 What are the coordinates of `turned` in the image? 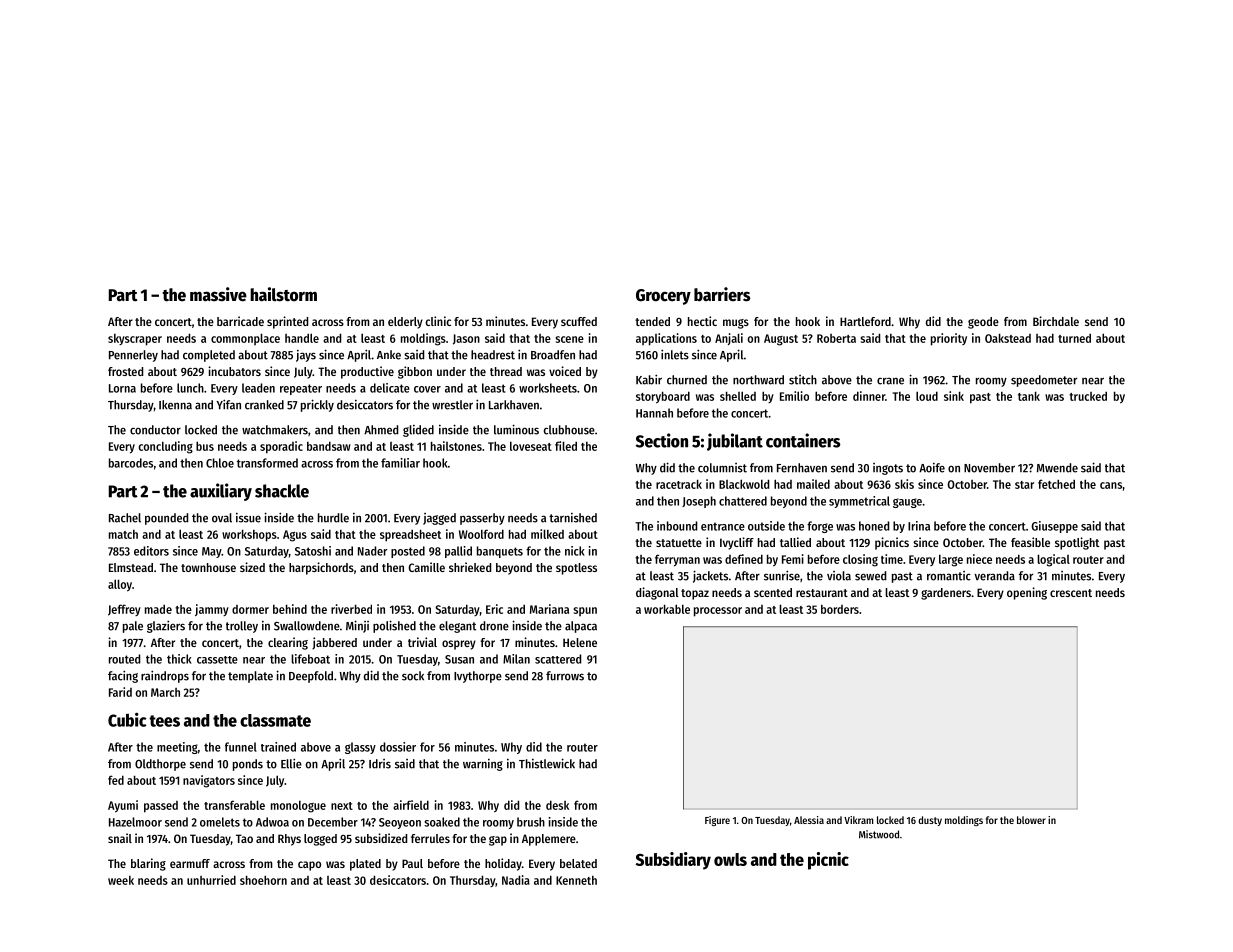 It's located at (1074, 338).
